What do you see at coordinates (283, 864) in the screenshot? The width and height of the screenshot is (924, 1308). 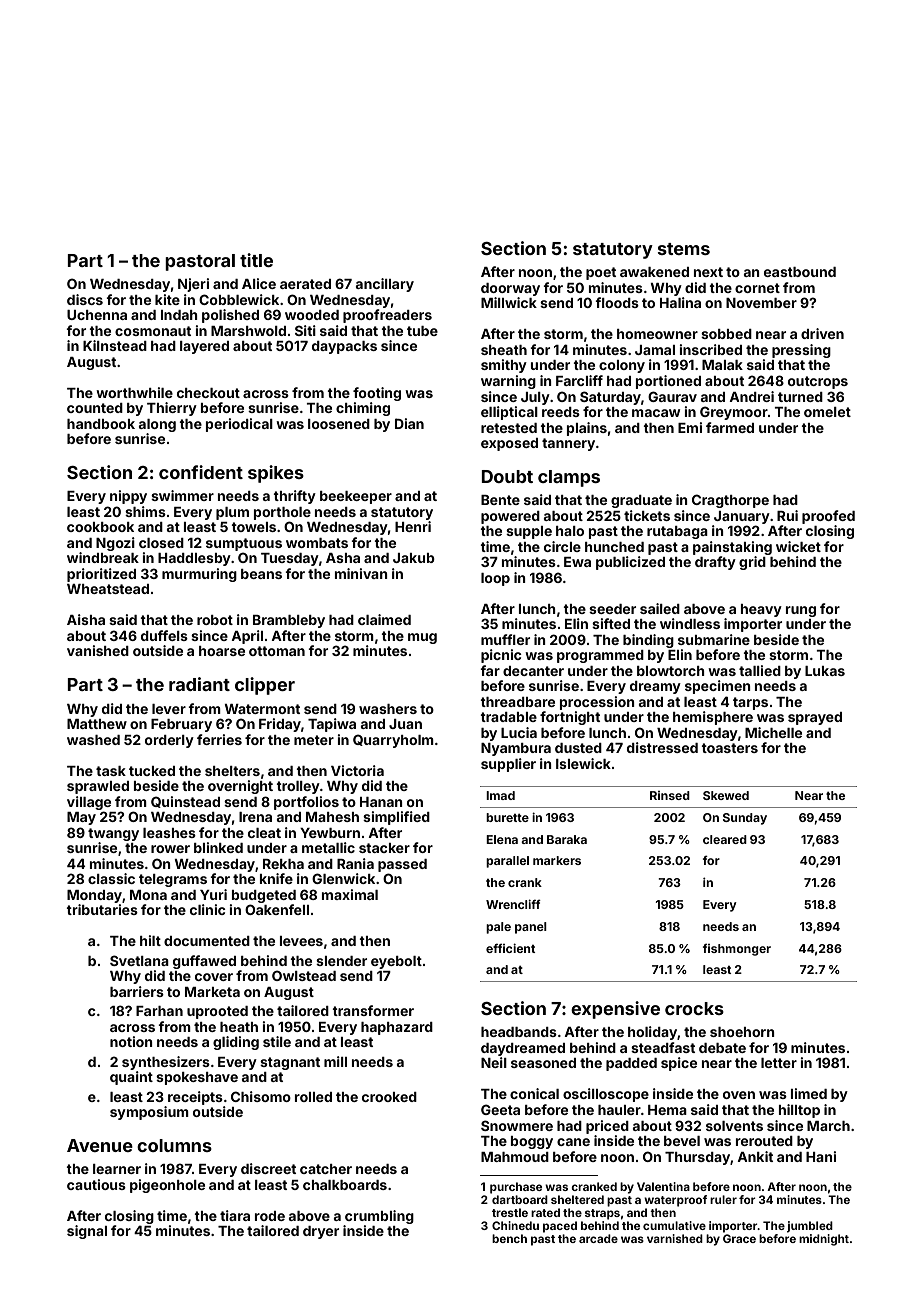 I see `Rekha` at bounding box center [283, 864].
